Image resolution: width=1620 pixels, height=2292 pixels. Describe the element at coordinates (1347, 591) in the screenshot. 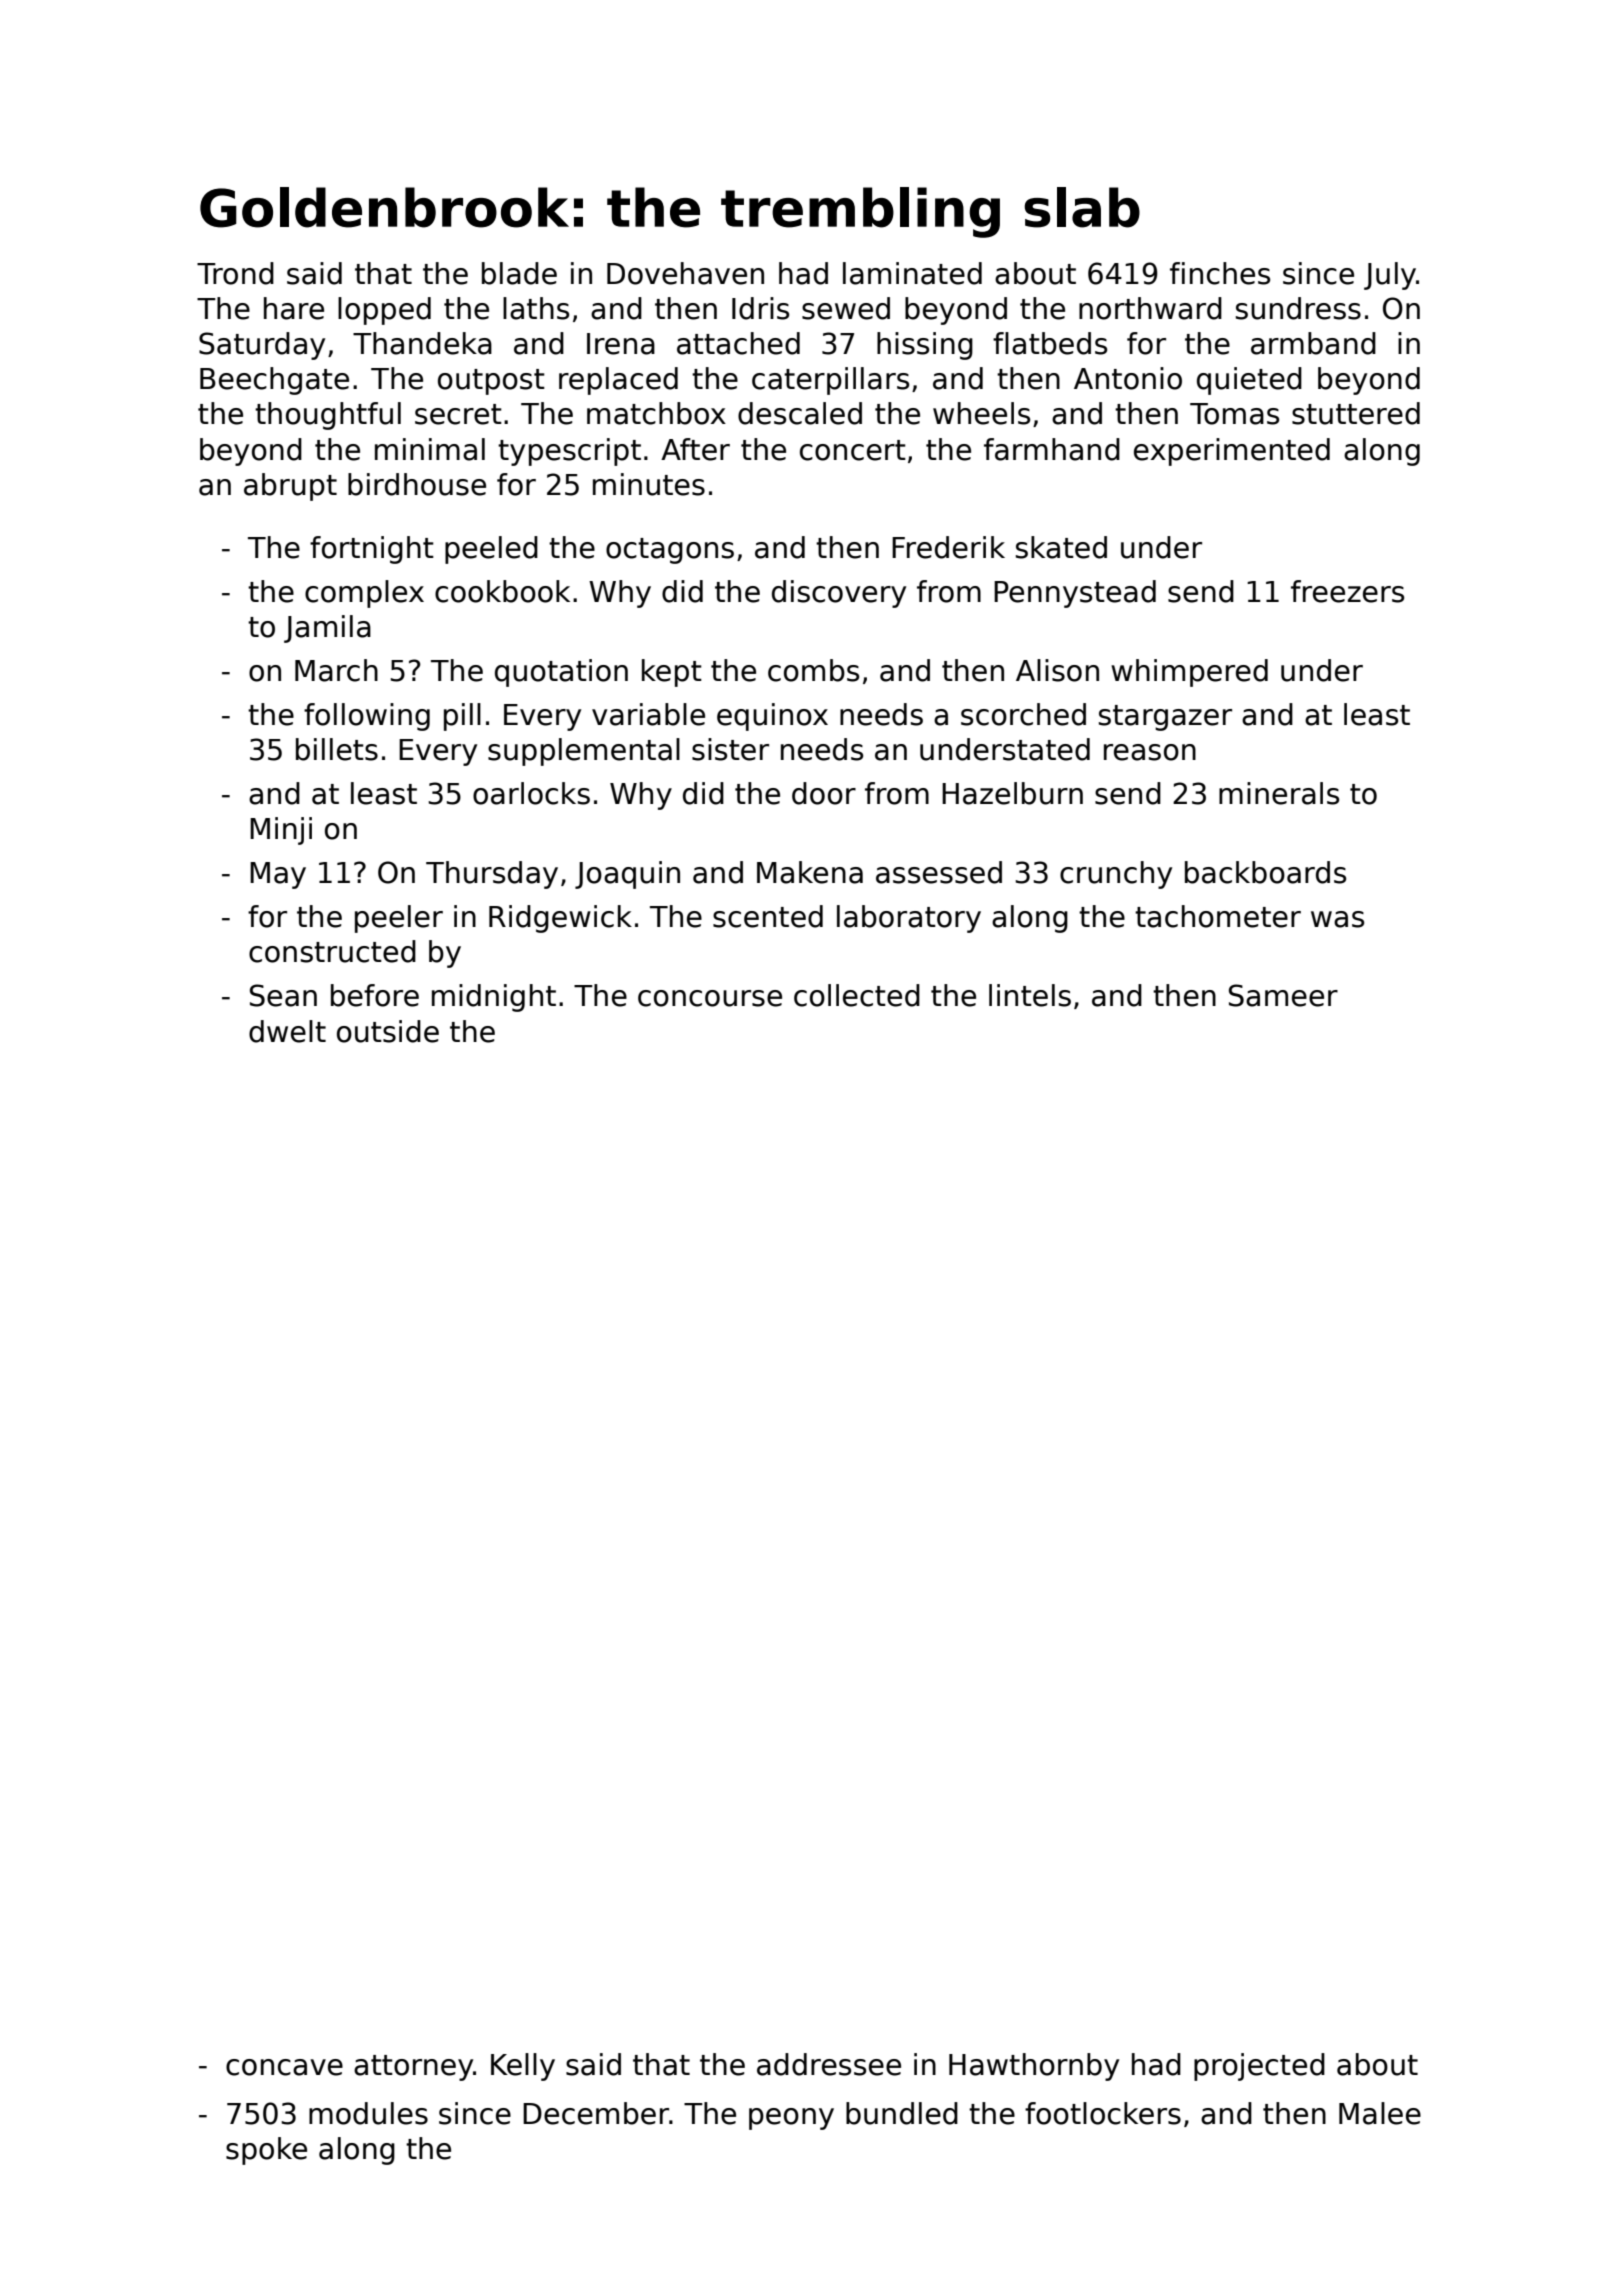

I see `freezers` at that location.
